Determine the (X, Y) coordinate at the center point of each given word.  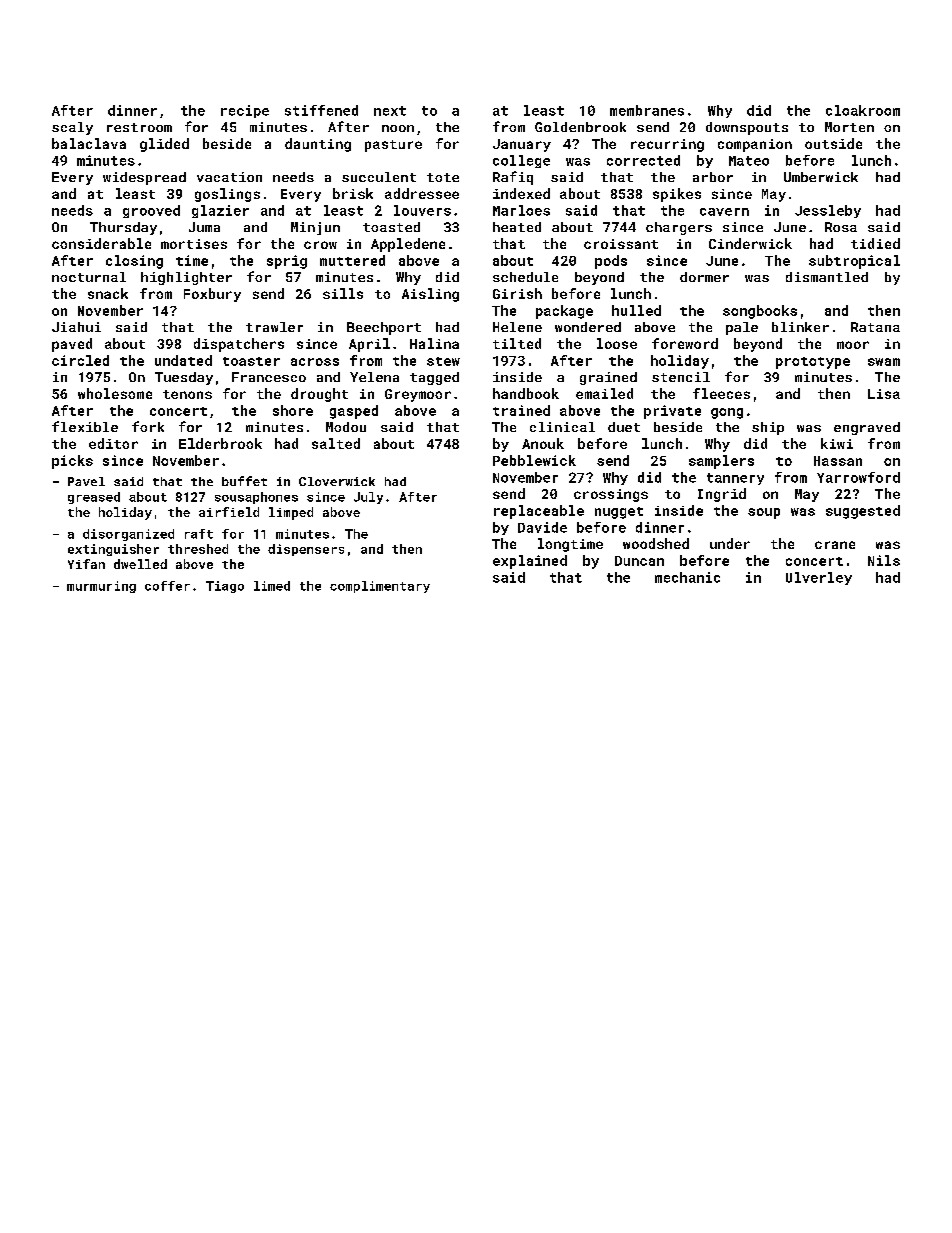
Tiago (225, 587)
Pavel (86, 481)
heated (517, 227)
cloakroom (863, 110)
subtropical (854, 262)
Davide (542, 527)
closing (134, 262)
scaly (72, 128)
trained (521, 410)
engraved (867, 428)
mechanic (687, 577)
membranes (647, 110)
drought (319, 395)
